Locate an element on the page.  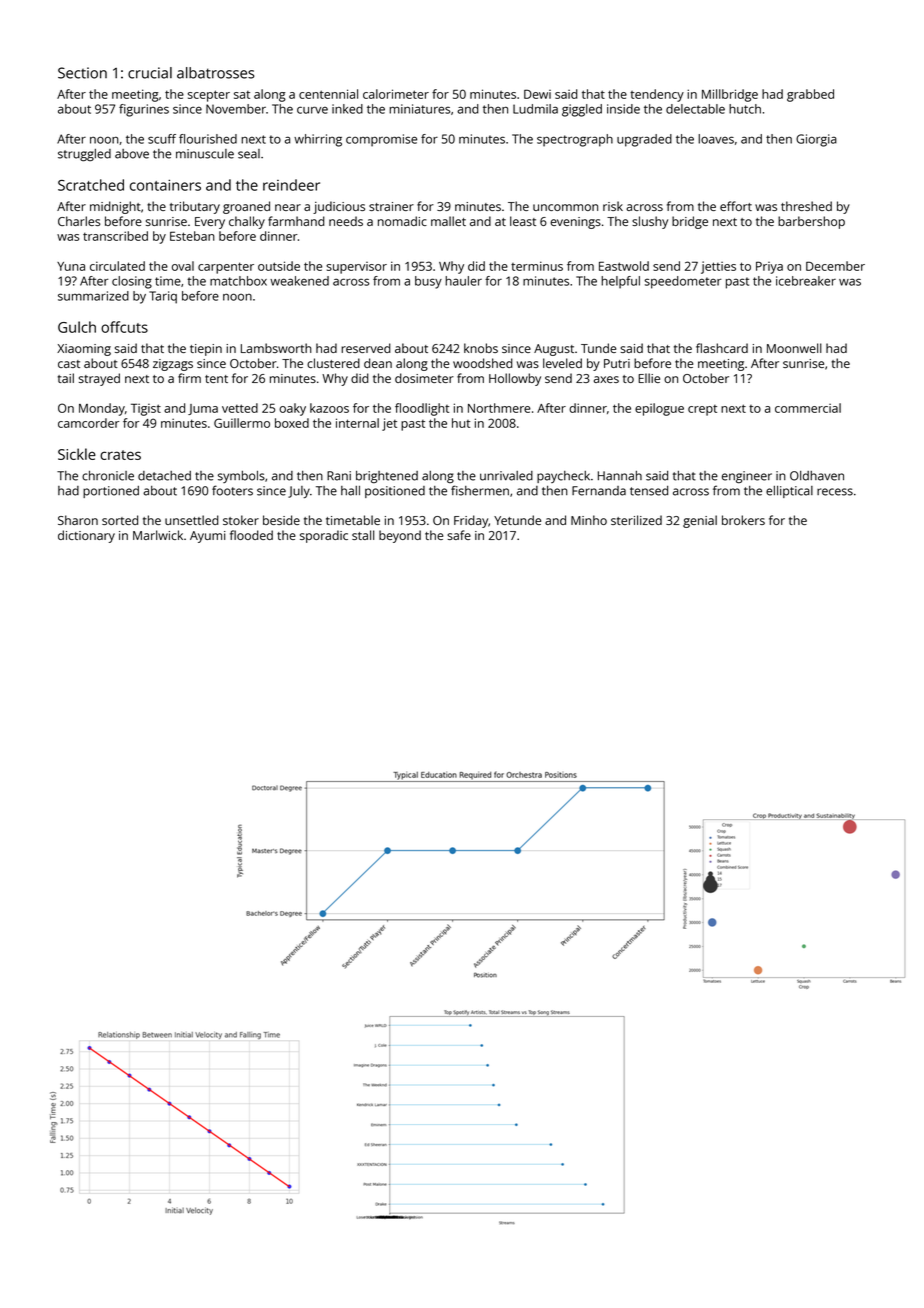
Moonwell is located at coordinates (794, 348).
